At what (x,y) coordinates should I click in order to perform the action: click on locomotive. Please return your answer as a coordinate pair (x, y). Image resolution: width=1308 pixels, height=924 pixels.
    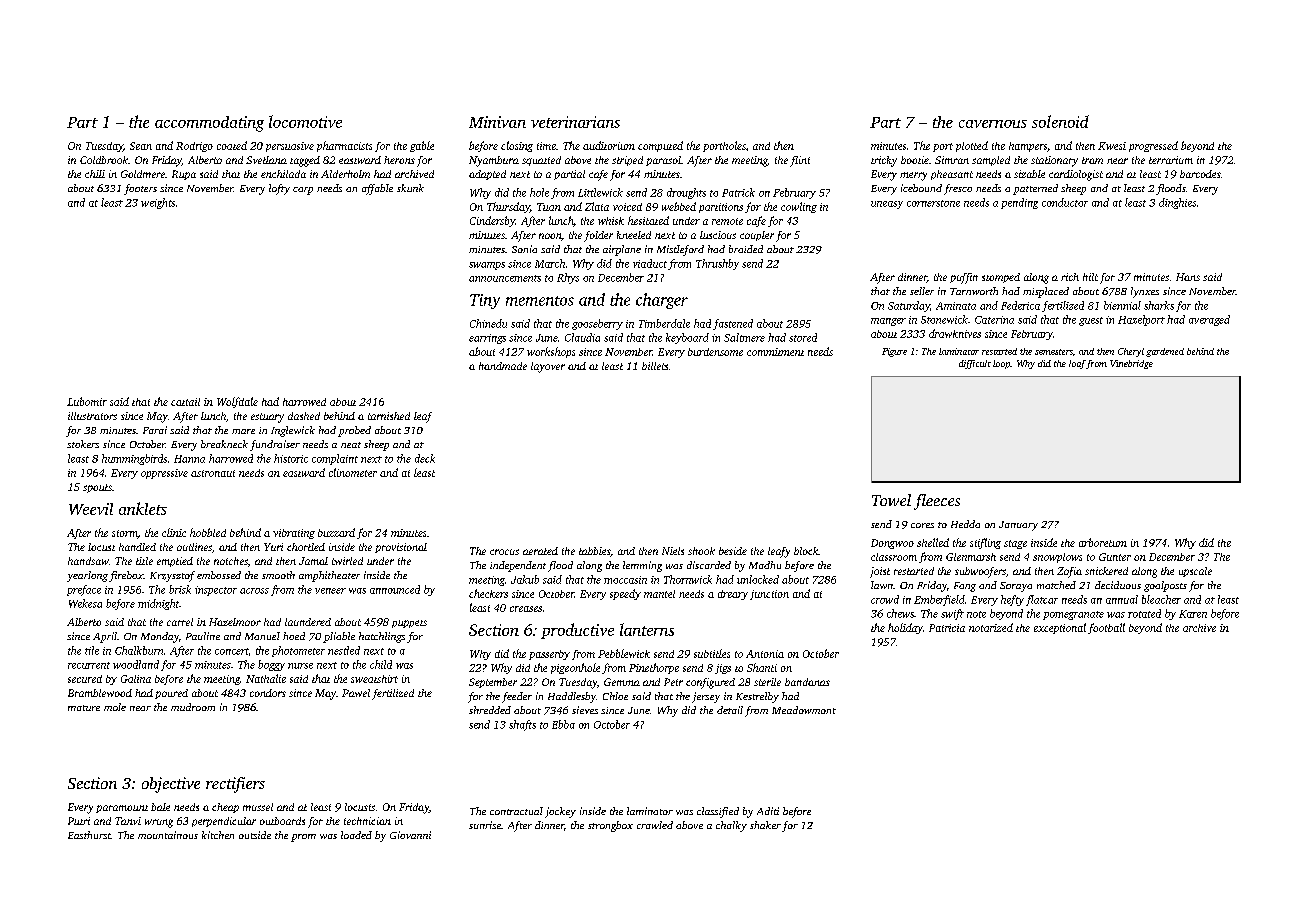
    Looking at the image, I should click on (305, 121).
